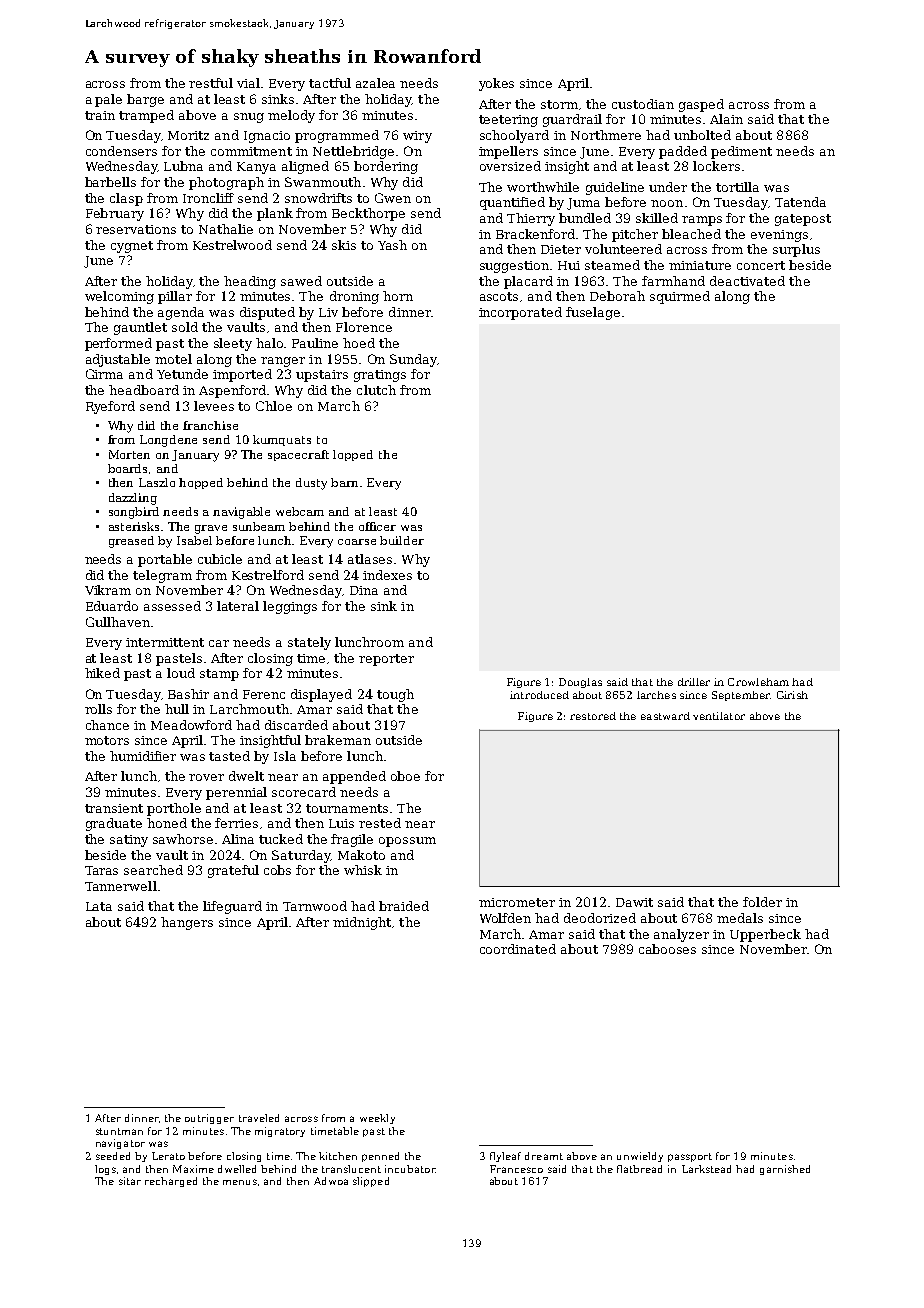 The image size is (924, 1308). What do you see at coordinates (758, 682) in the image?
I see `Crowleham` at bounding box center [758, 682].
